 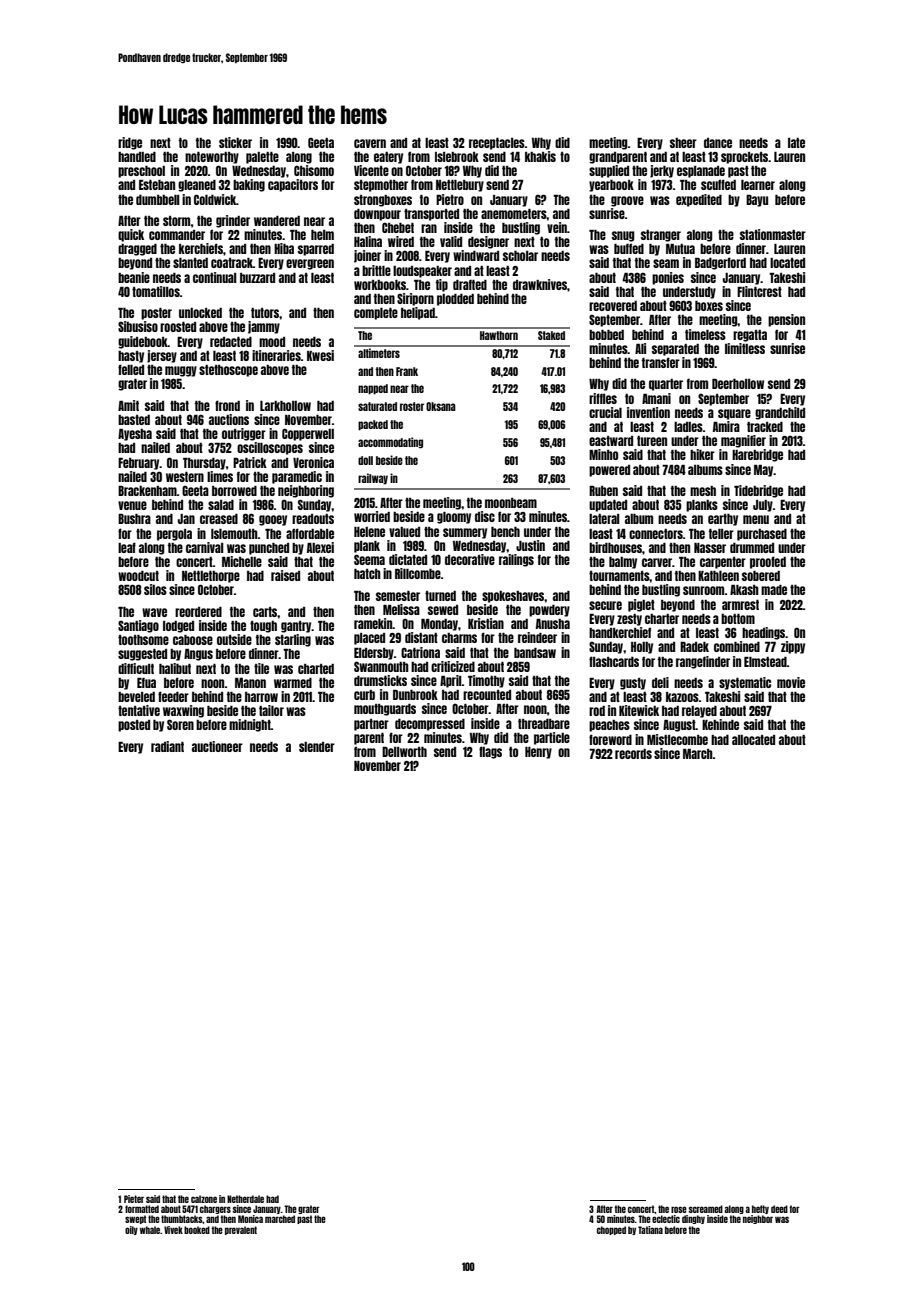 What do you see at coordinates (490, 752) in the screenshot?
I see `flags` at bounding box center [490, 752].
